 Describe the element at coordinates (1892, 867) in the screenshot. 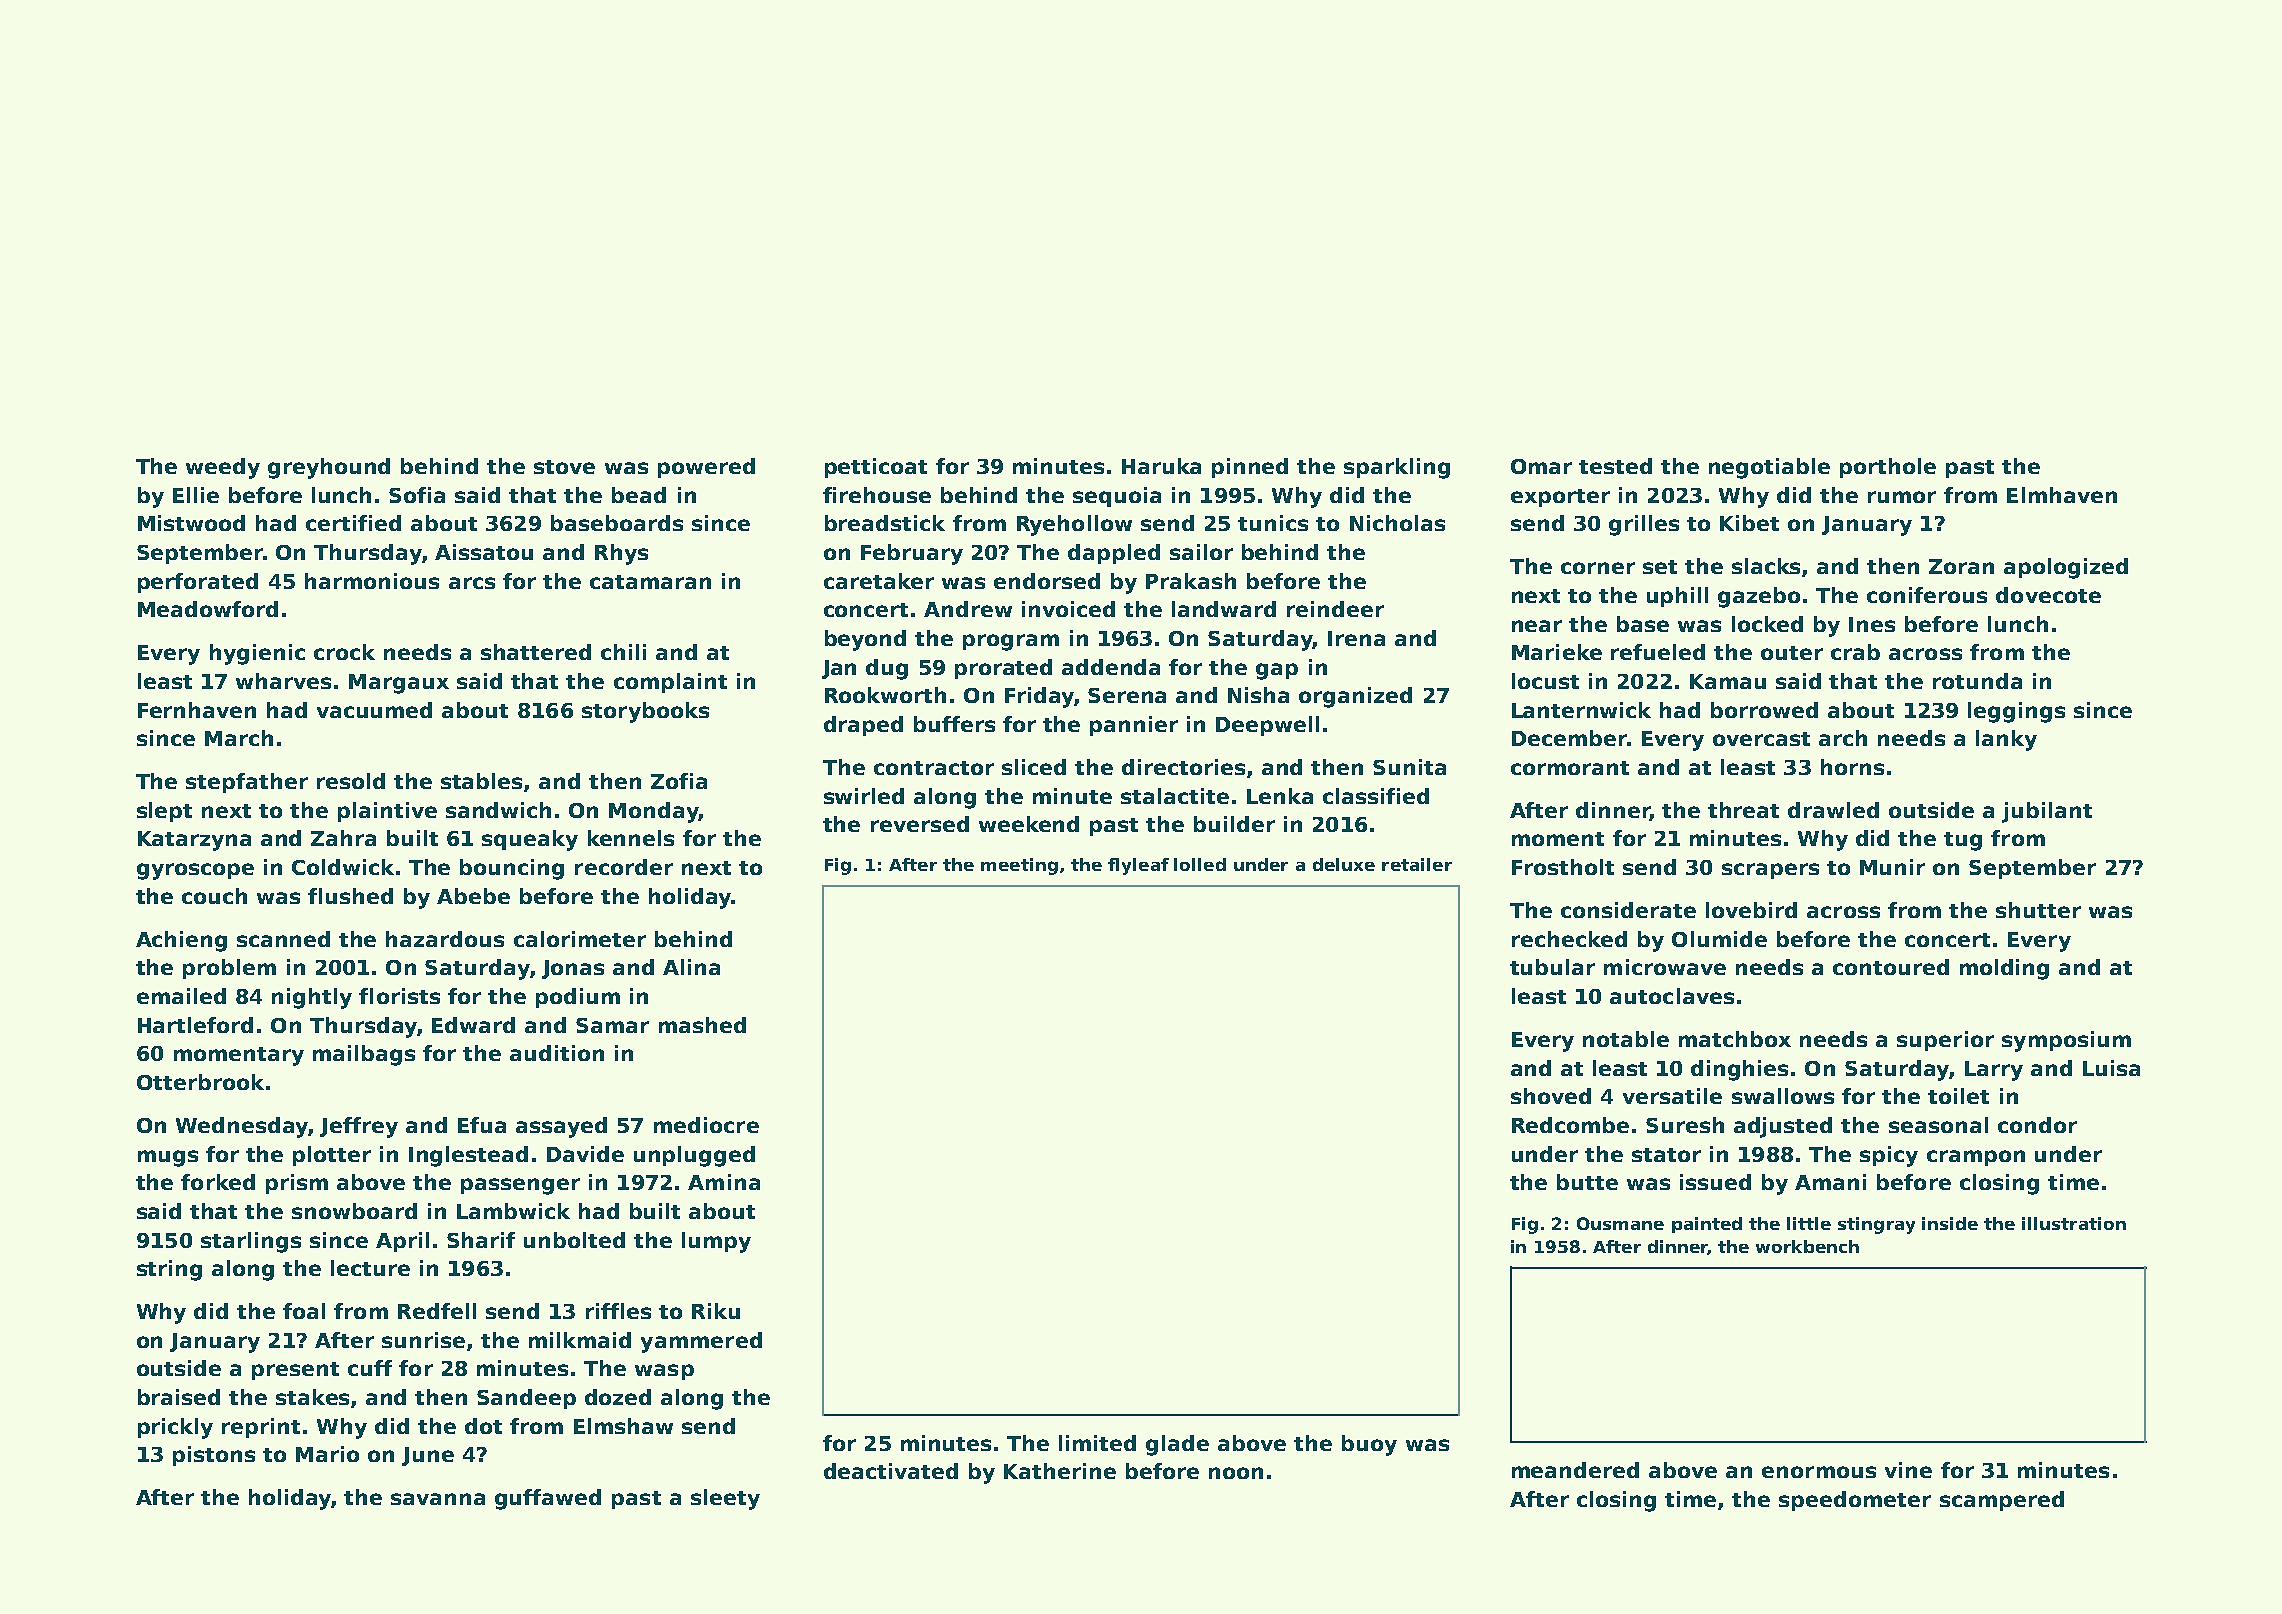

I see `Munir` at that location.
